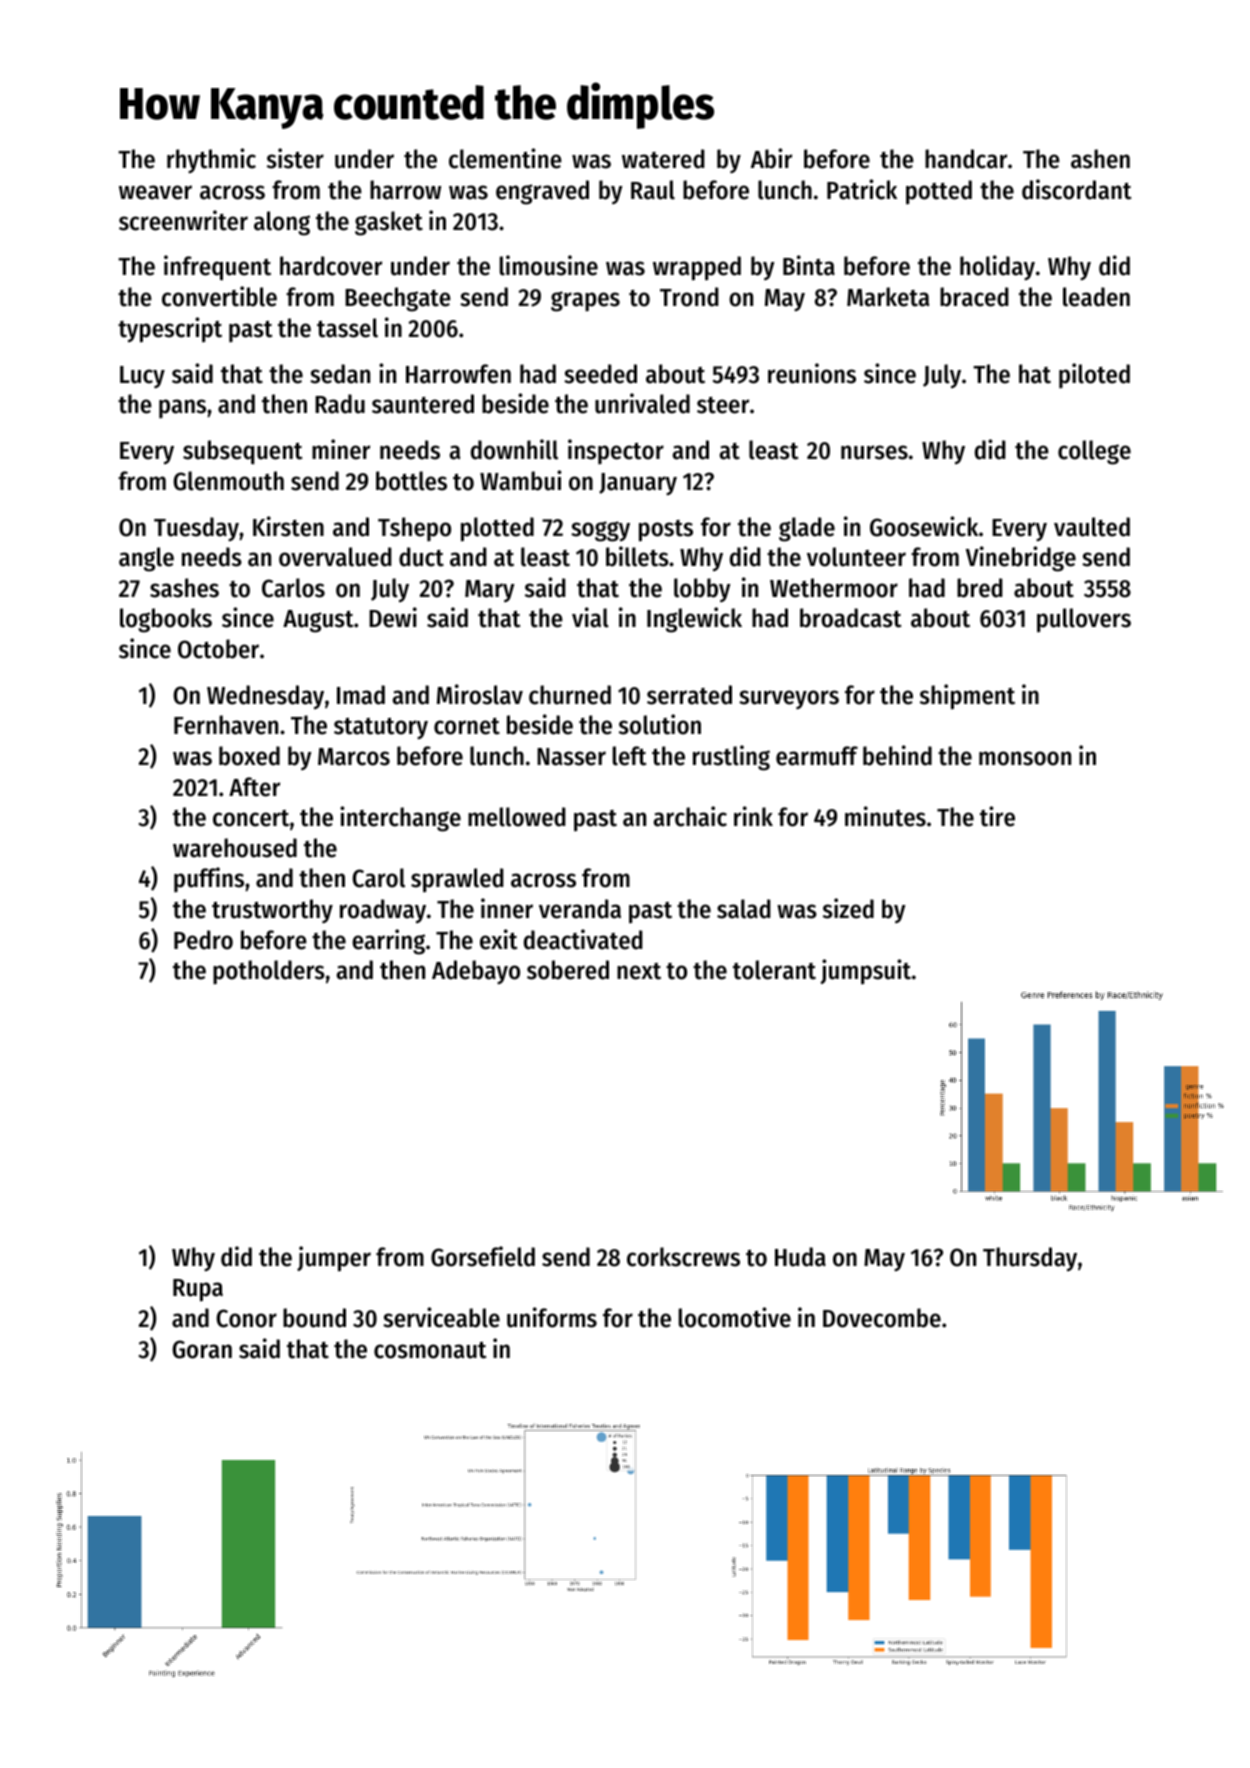 The width and height of the image is (1250, 1768). Describe the element at coordinates (269, 972) in the image. I see `potholders` at that location.
